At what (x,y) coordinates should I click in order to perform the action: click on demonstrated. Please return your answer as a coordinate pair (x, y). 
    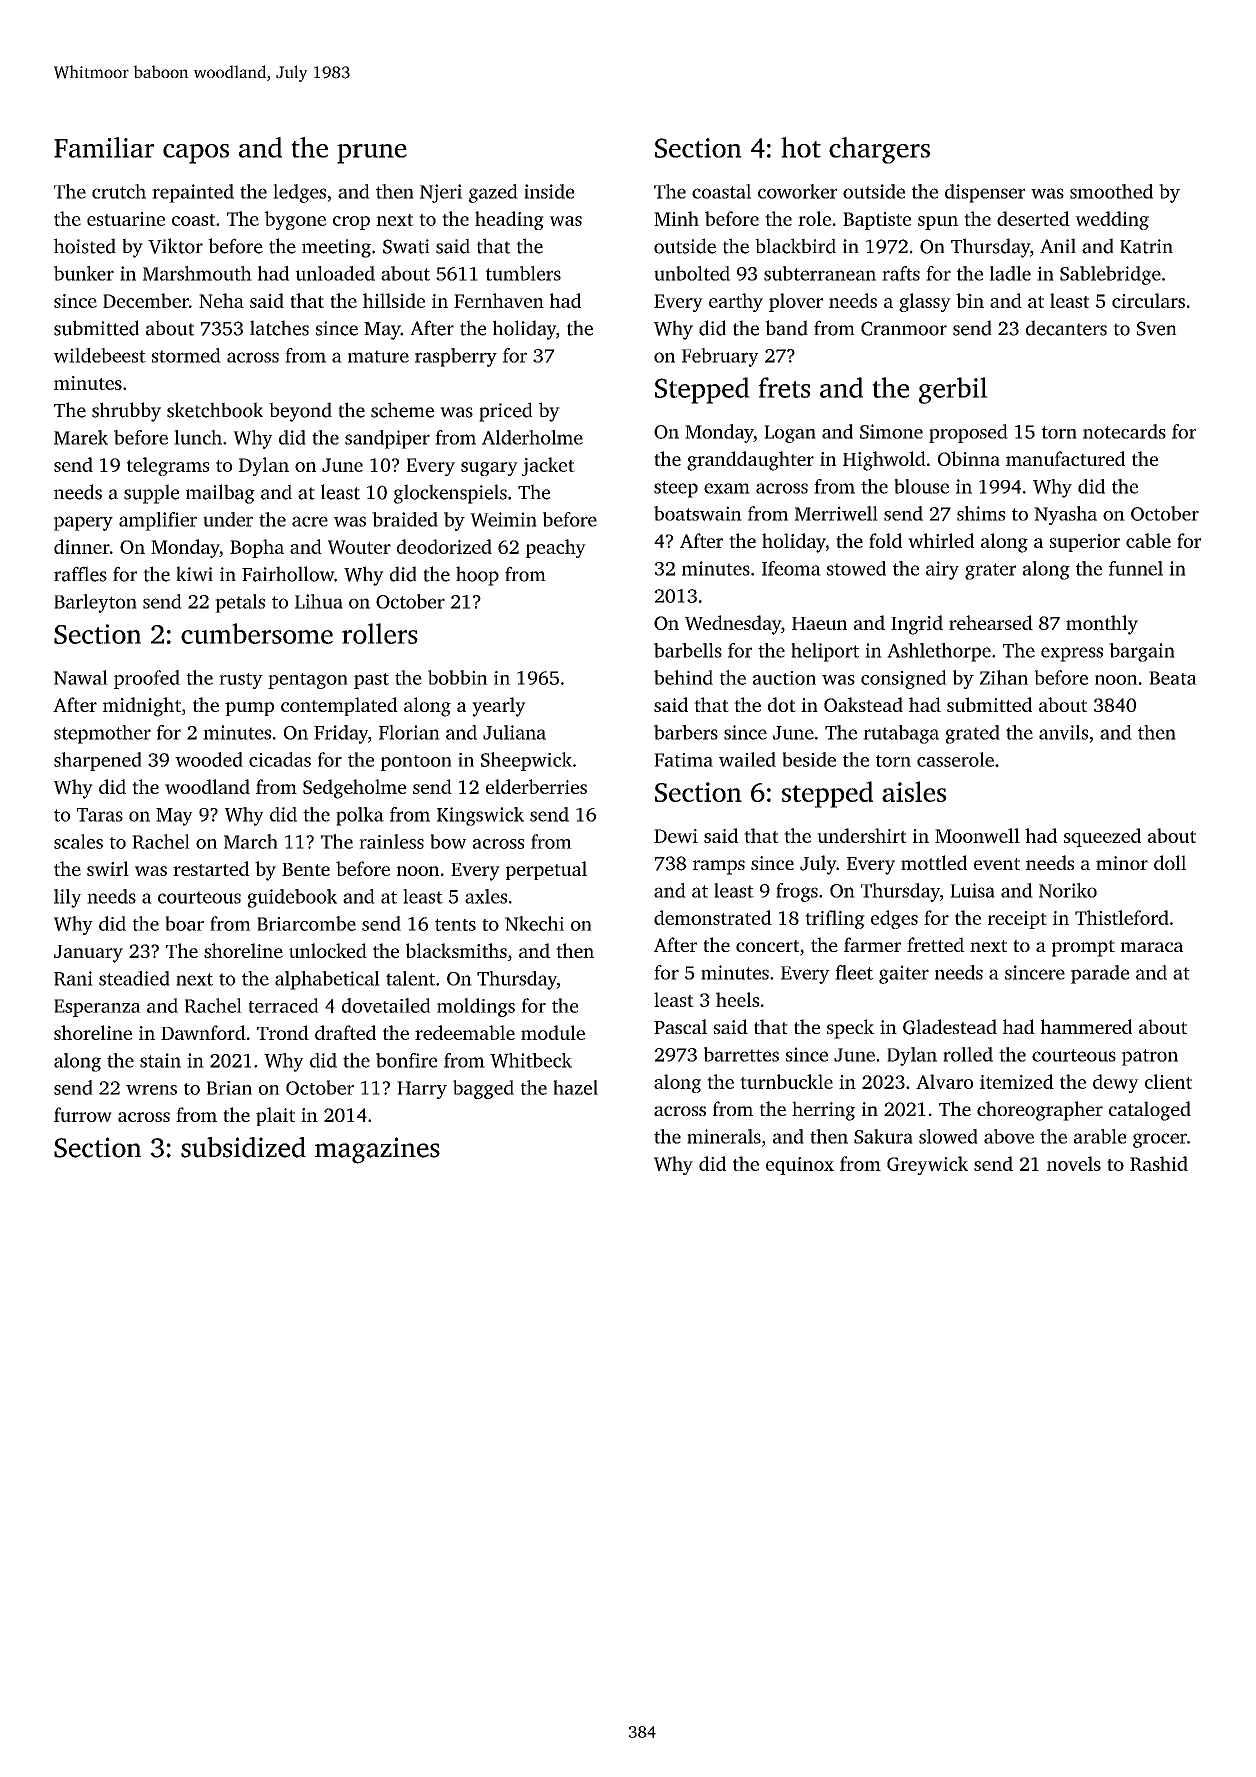
    Looking at the image, I should click on (713, 917).
